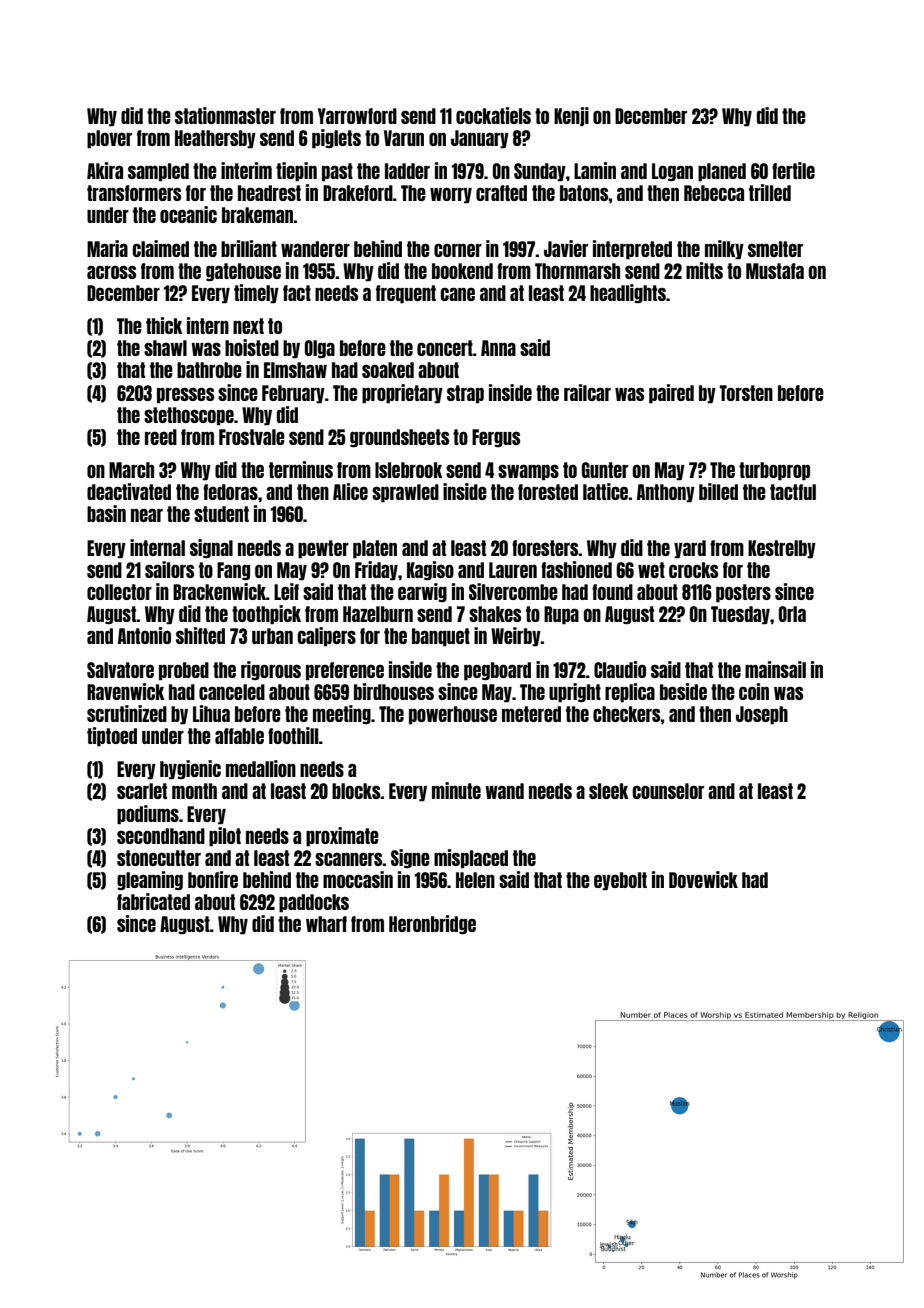 The width and height of the screenshot is (924, 1308). What do you see at coordinates (792, 614) in the screenshot?
I see `Orla` at bounding box center [792, 614].
